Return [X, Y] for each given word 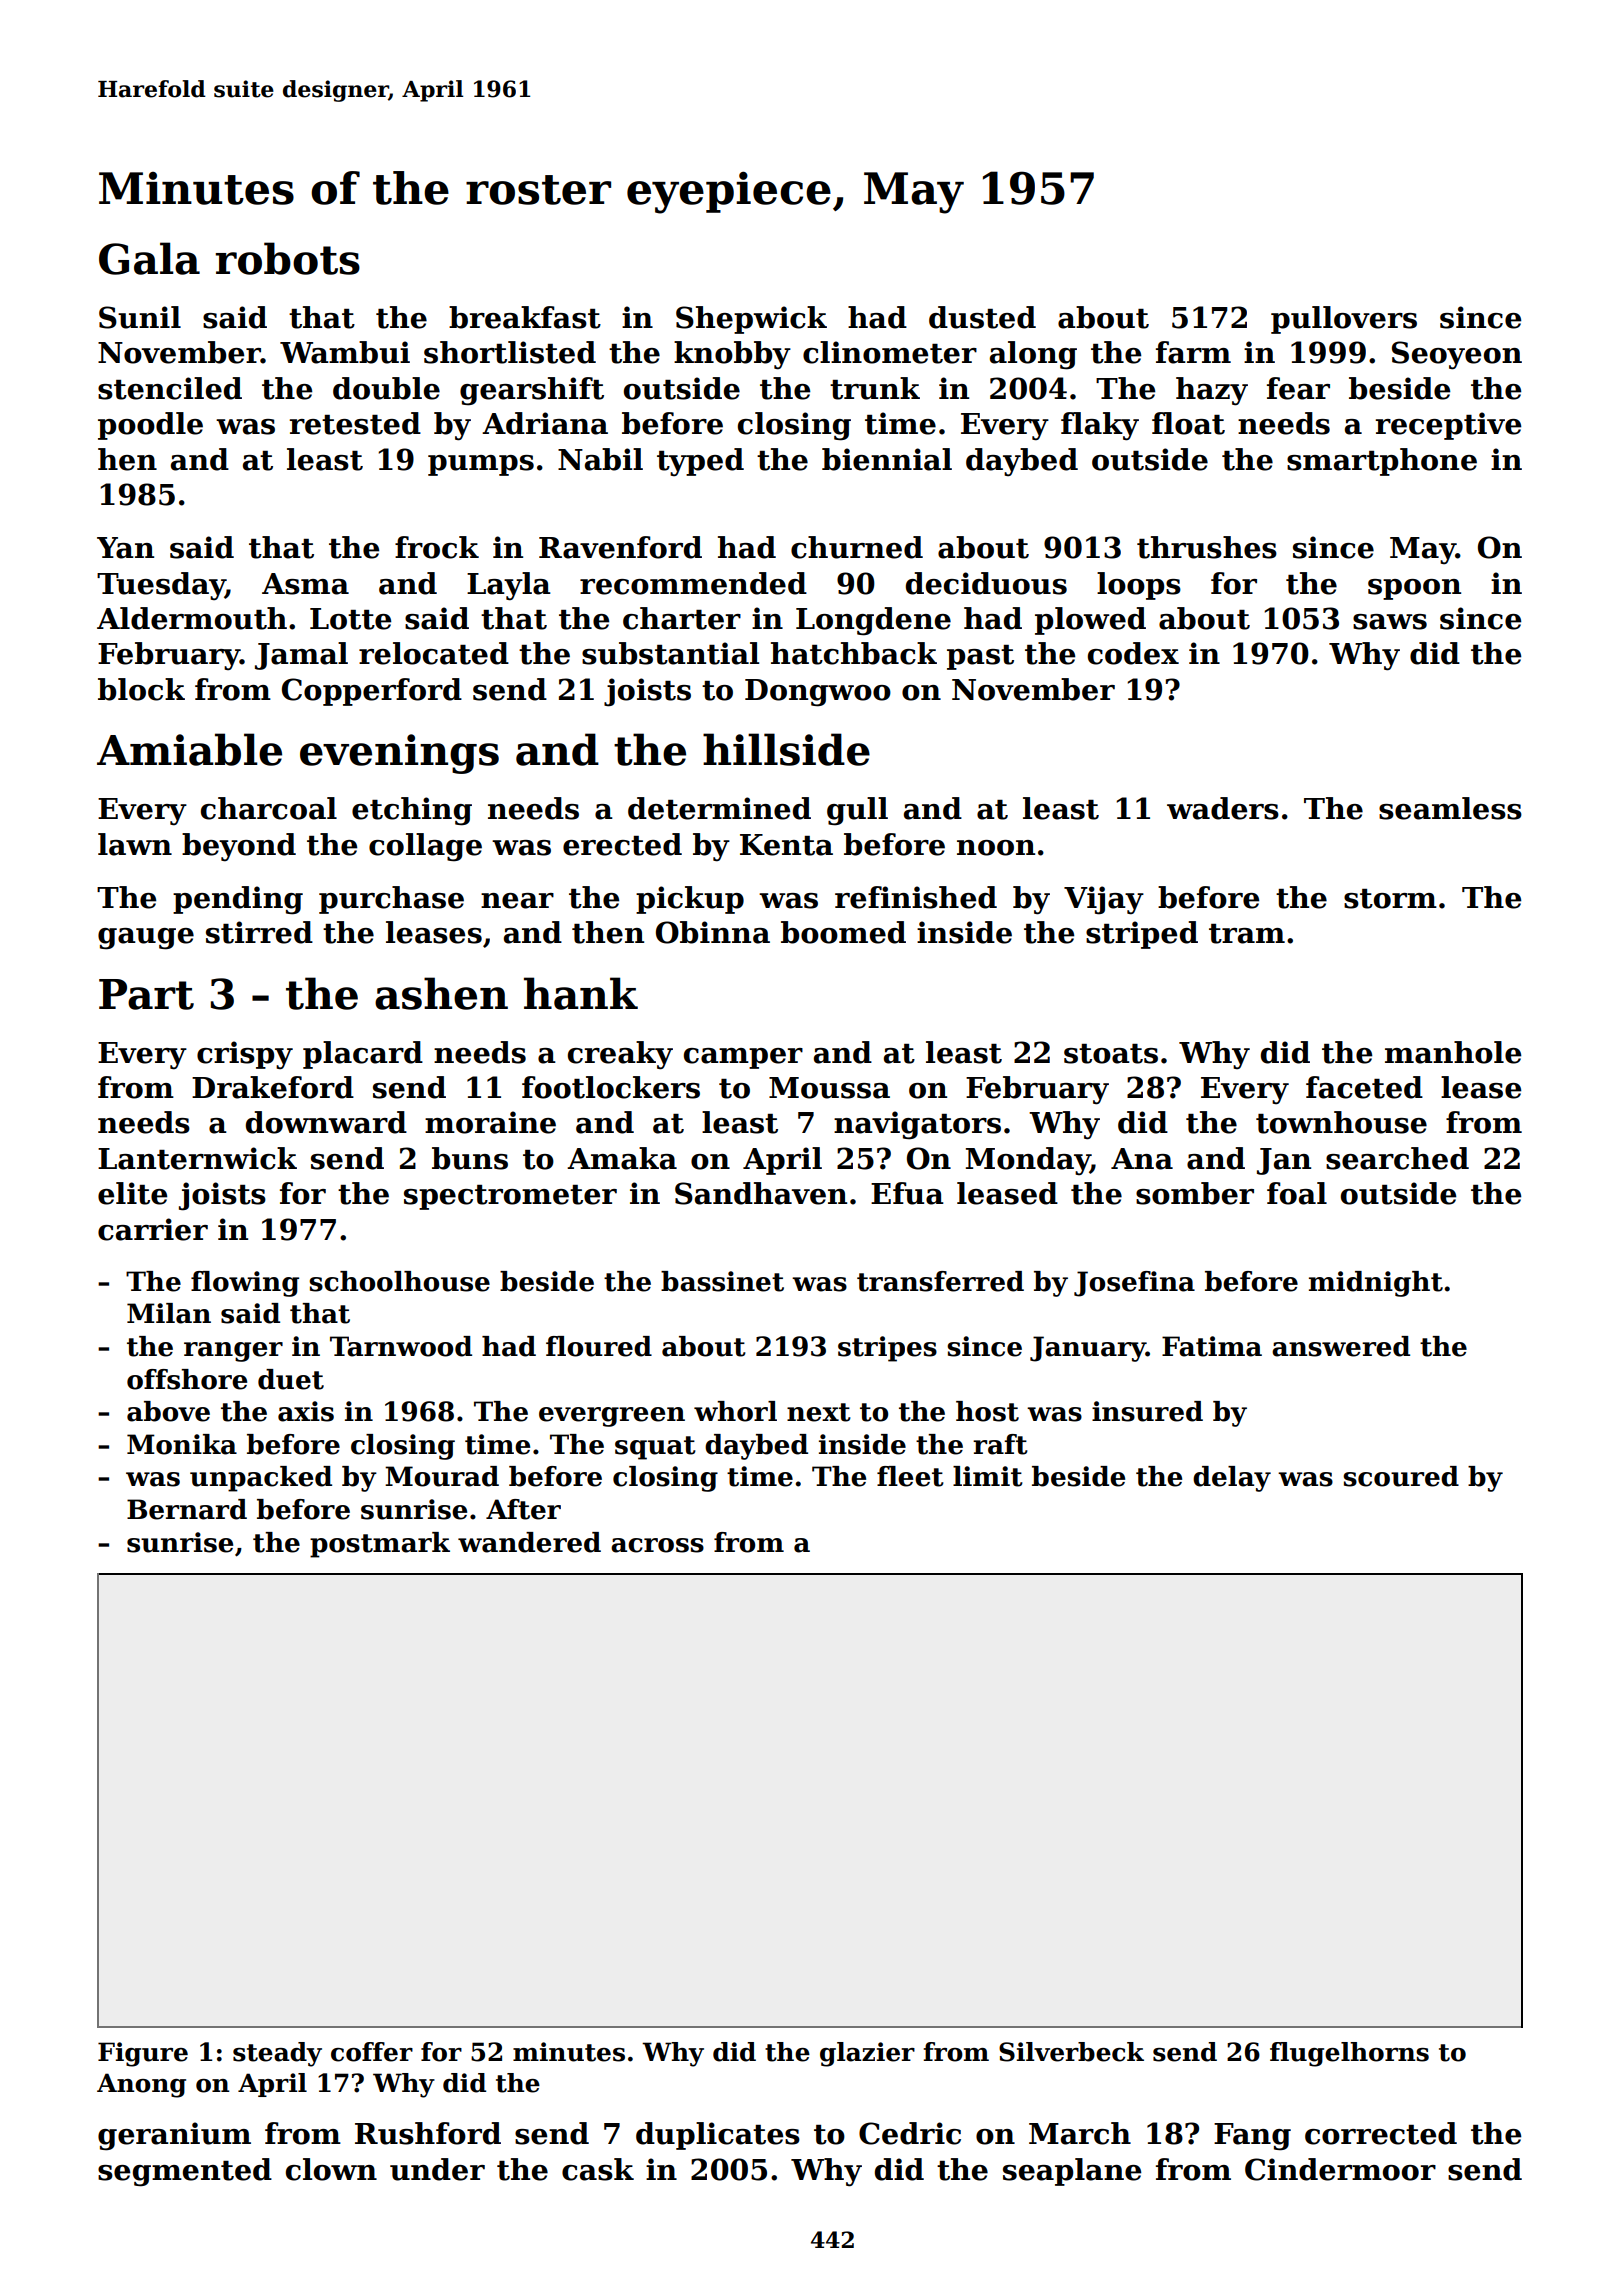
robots [287, 258]
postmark [380, 1545]
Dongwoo [818, 693]
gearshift [532, 391]
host [987, 1411]
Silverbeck [1071, 2052]
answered [1341, 1346]
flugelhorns [1349, 2054]
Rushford [428, 2133]
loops [1139, 586]
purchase [391, 900]
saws [1390, 622]
